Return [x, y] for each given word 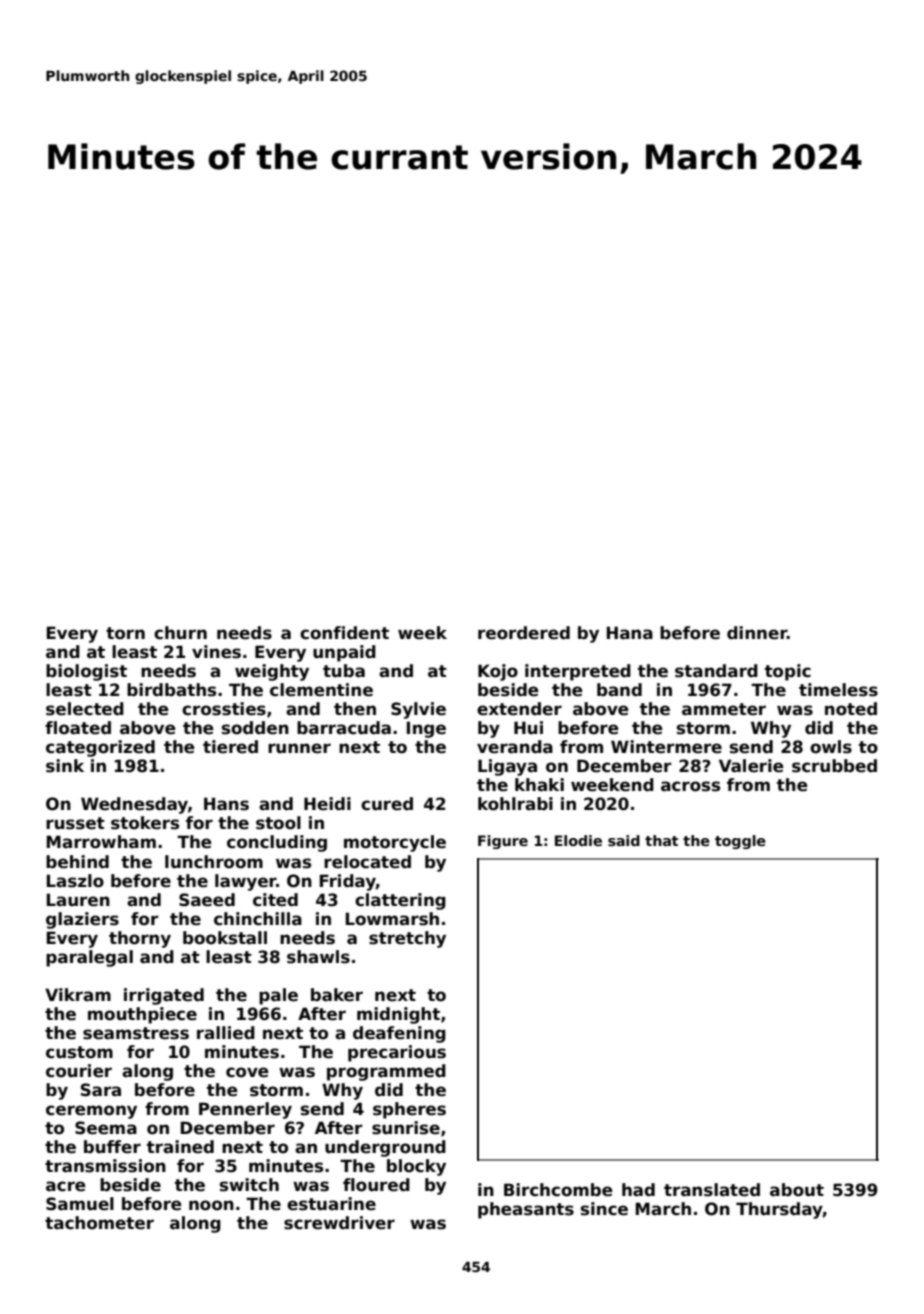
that [661, 840]
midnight [398, 1015]
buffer [112, 1147]
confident [344, 633]
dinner [757, 633]
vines [216, 652]
